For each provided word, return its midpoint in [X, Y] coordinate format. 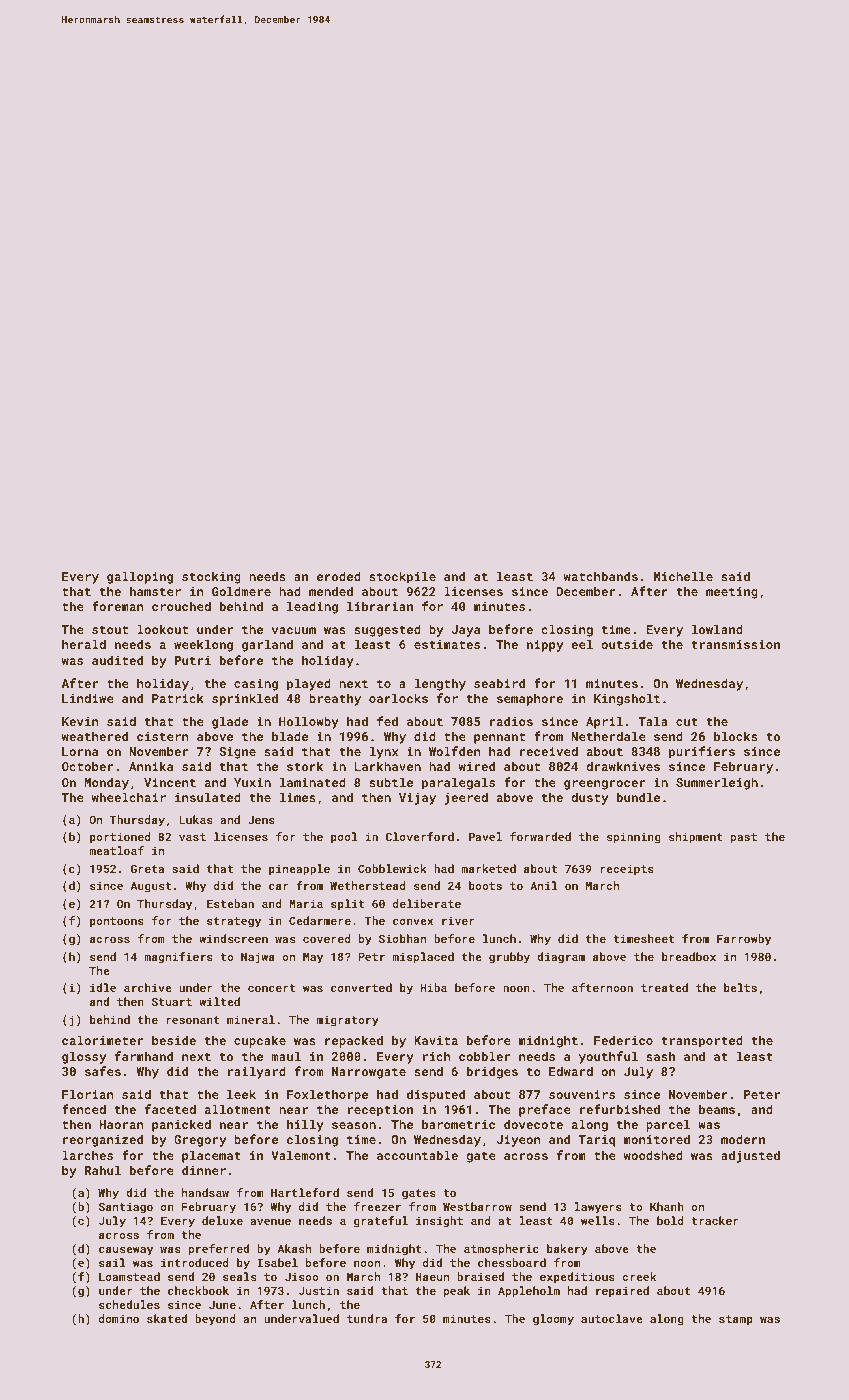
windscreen [233, 938]
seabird [499, 683]
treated [664, 987]
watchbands [601, 576]
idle [103, 987]
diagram [561, 958]
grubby [509, 958]
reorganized [103, 1140]
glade [230, 722]
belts [740, 987]
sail [112, 1262]
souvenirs [582, 1094]
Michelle [683, 576]
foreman [118, 606]
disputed [436, 1095]
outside [627, 644]
